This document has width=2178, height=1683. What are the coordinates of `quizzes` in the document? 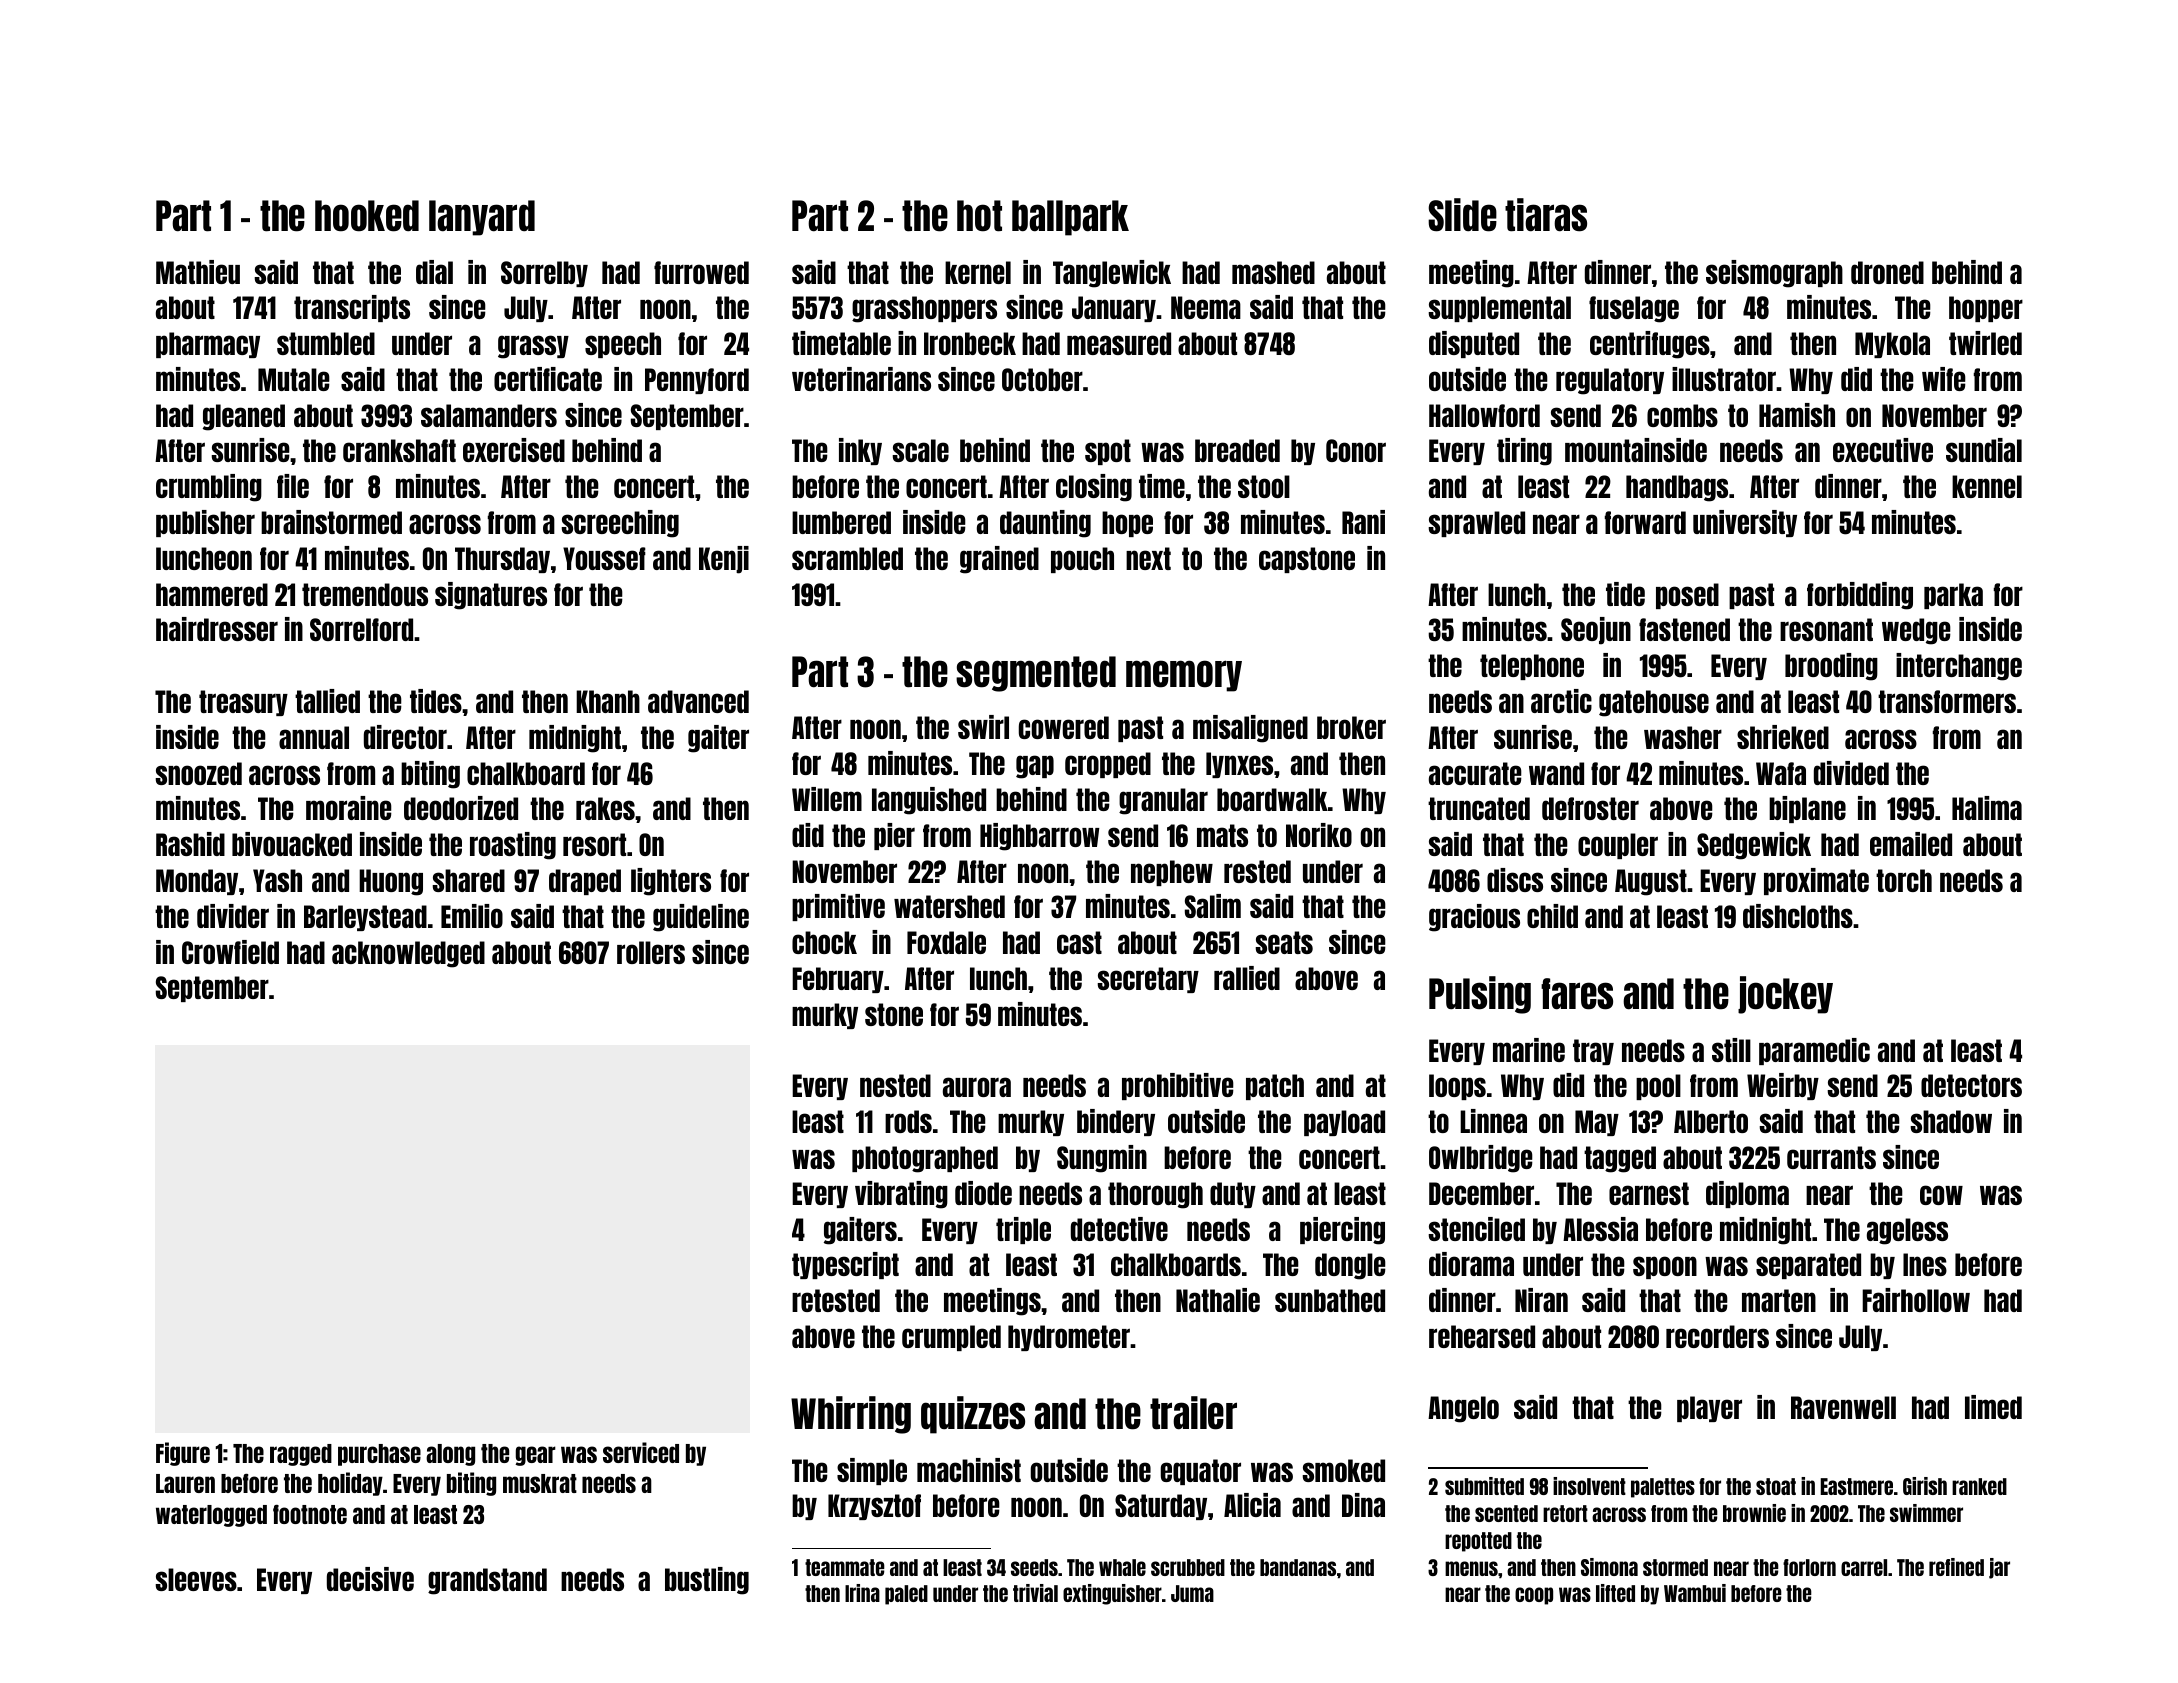 It's located at (973, 1415).
